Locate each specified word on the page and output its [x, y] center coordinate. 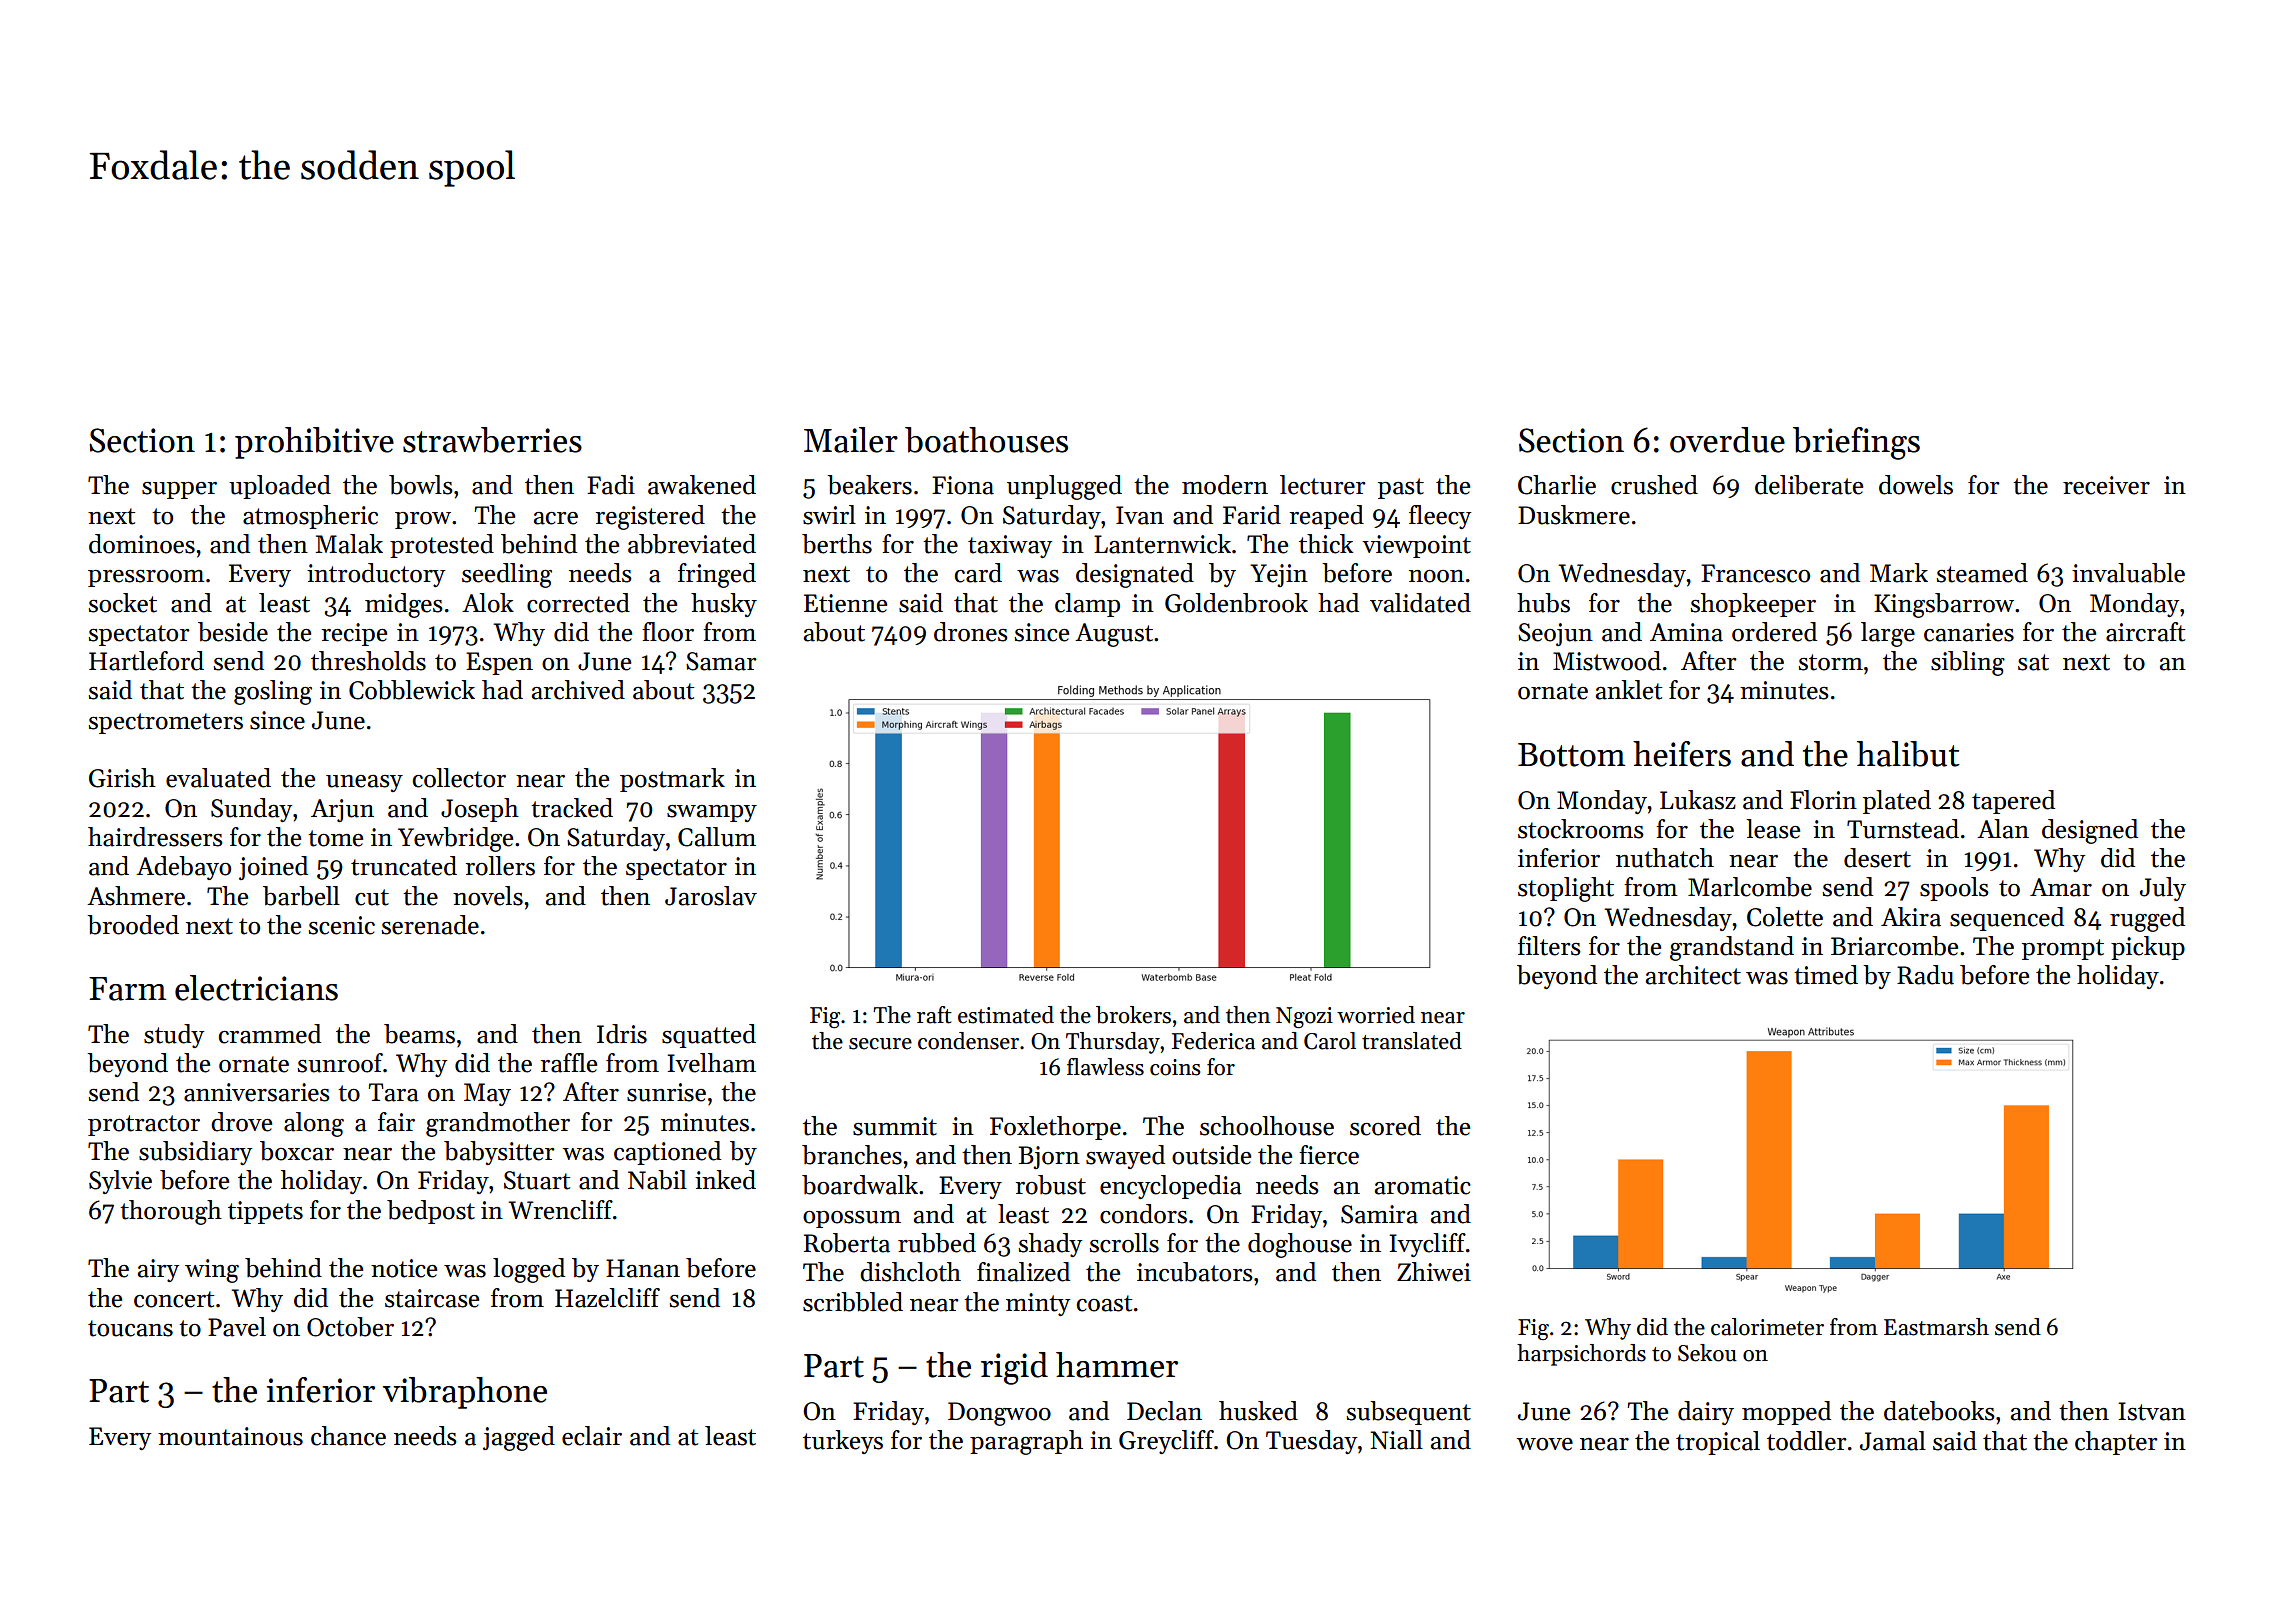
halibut [1908, 754]
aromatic [1423, 1185]
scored [1385, 1126]
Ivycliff [1427, 1245]
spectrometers [166, 723]
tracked [572, 808]
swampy [712, 813]
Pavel [237, 1327]
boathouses [986, 440]
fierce [1329, 1155]
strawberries [492, 440]
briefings [1856, 443]
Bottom [1571, 755]
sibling [1968, 663]
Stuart [537, 1180]
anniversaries [257, 1092]
